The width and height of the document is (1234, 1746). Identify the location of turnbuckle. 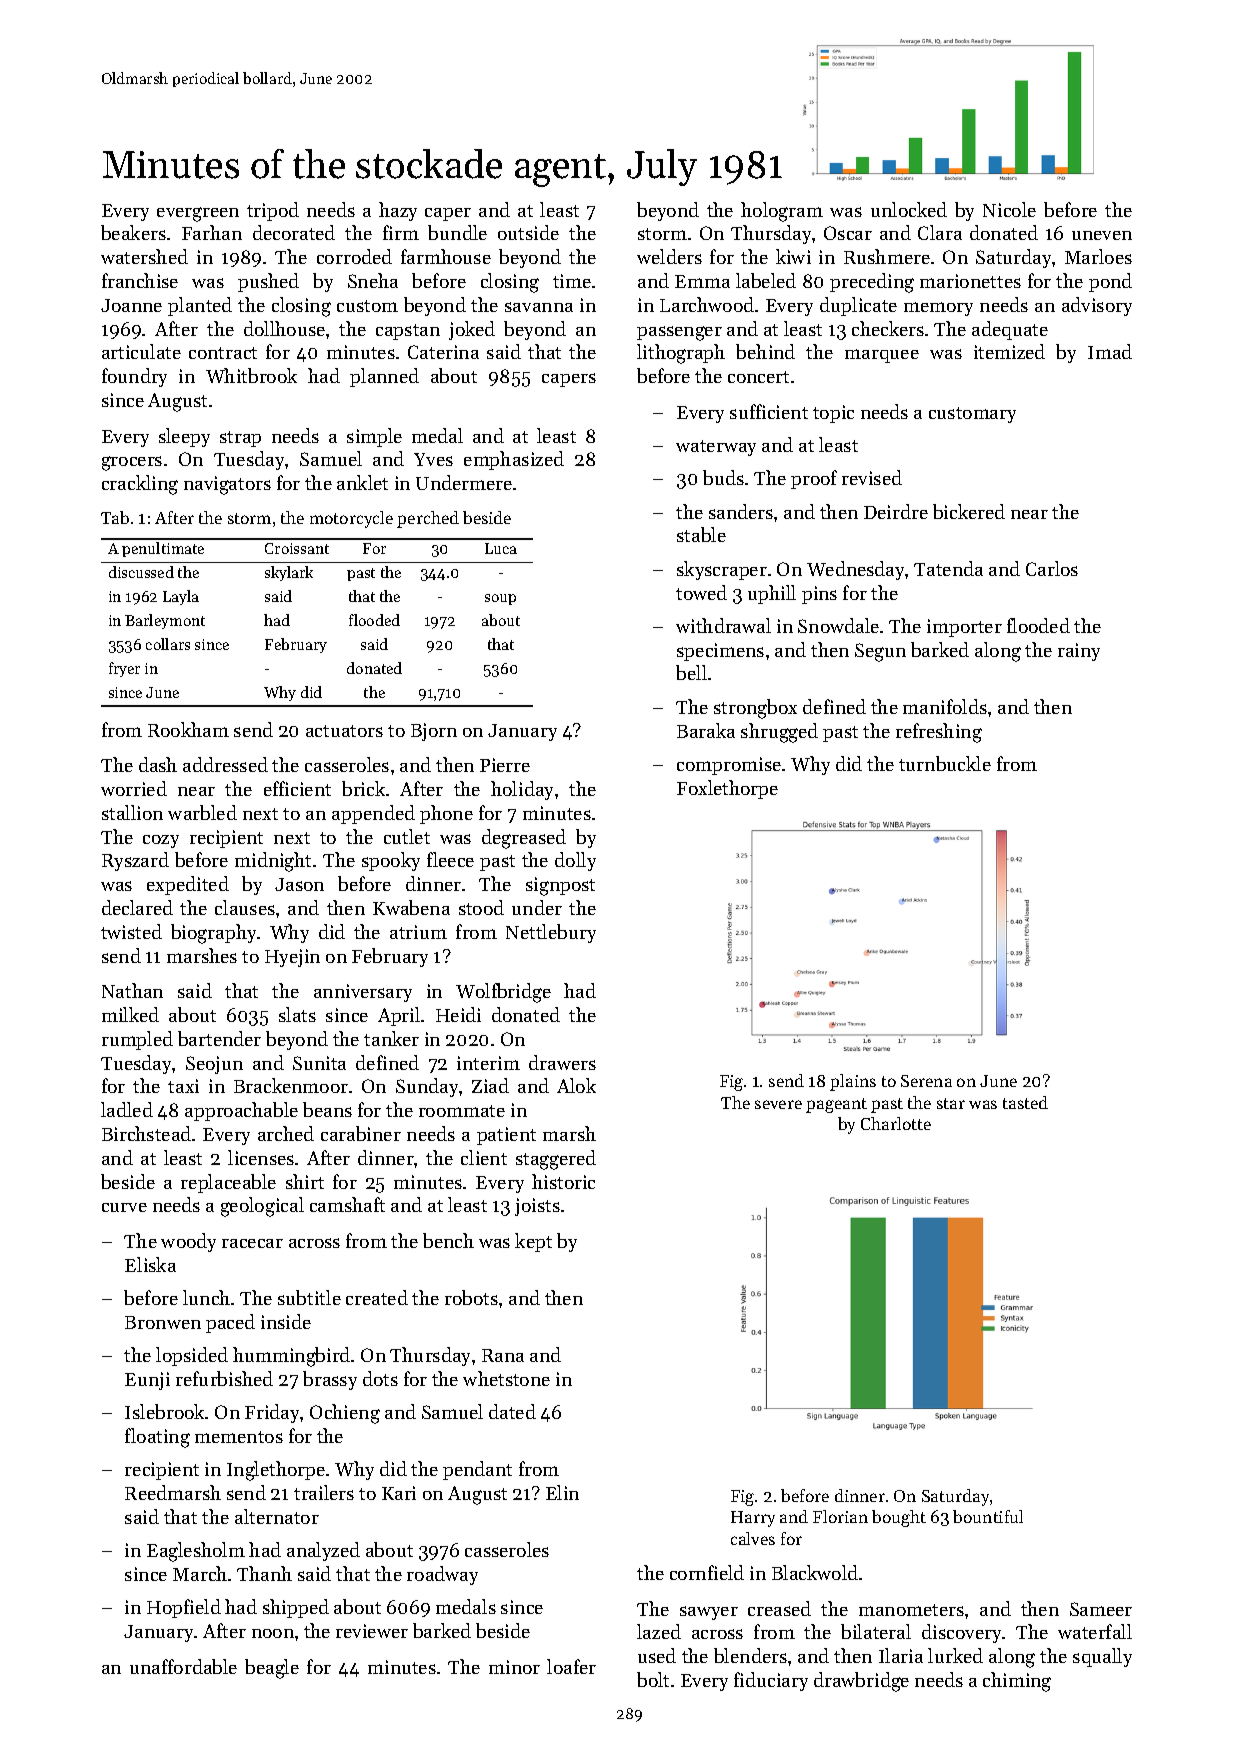
(945, 763).
